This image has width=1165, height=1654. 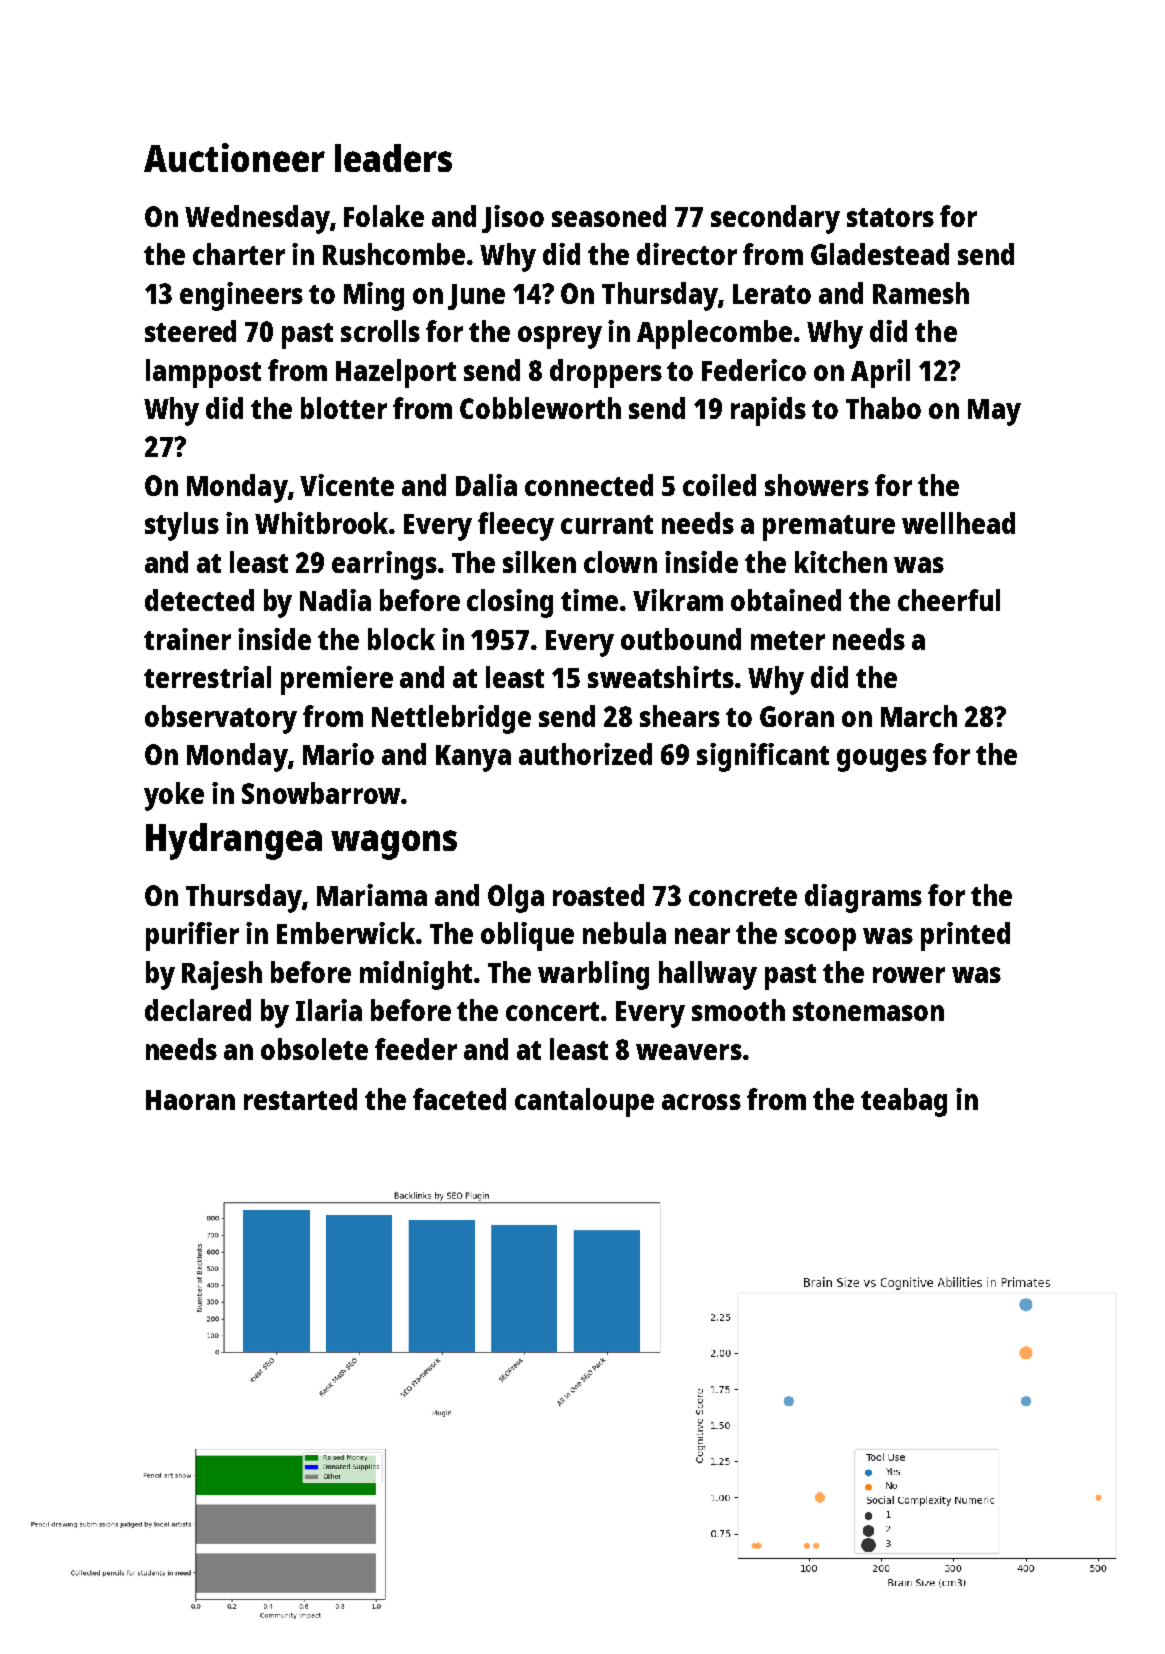 What do you see at coordinates (890, 217) in the image?
I see `stators` at bounding box center [890, 217].
